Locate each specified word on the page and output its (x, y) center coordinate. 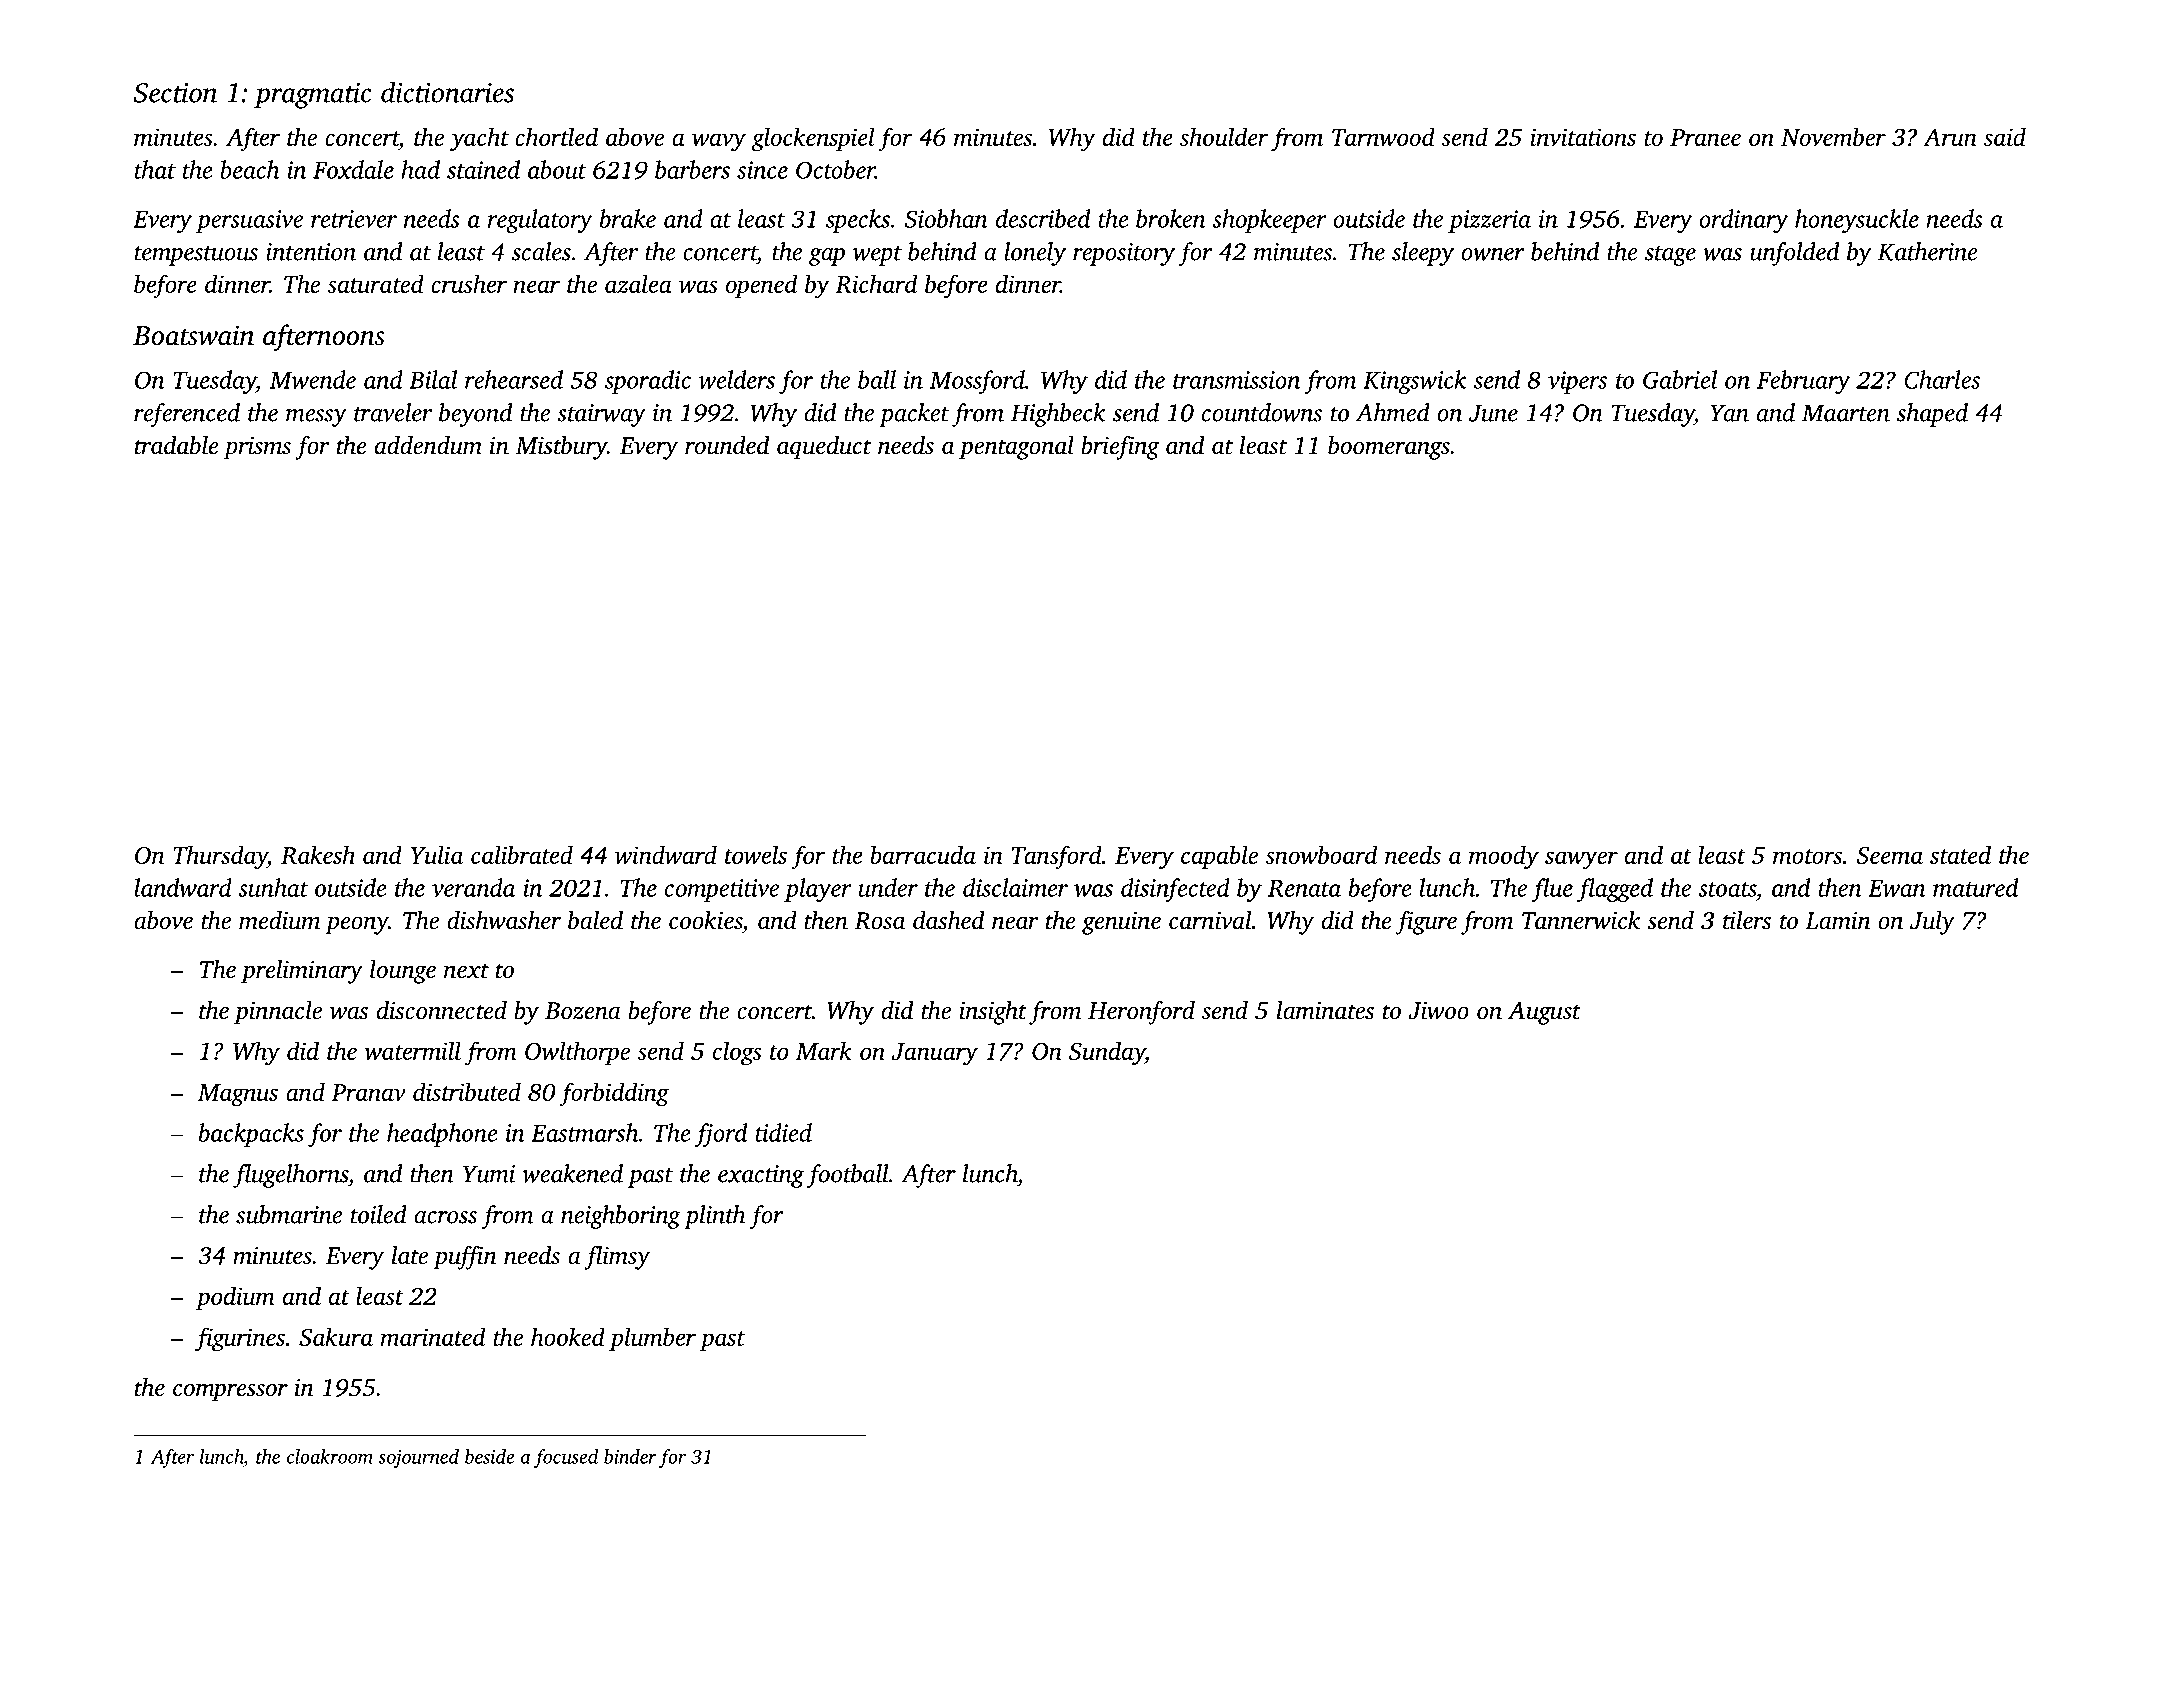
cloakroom (330, 1456)
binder (630, 1456)
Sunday (1107, 1053)
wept (877, 256)
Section (175, 93)
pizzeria (1489, 221)
